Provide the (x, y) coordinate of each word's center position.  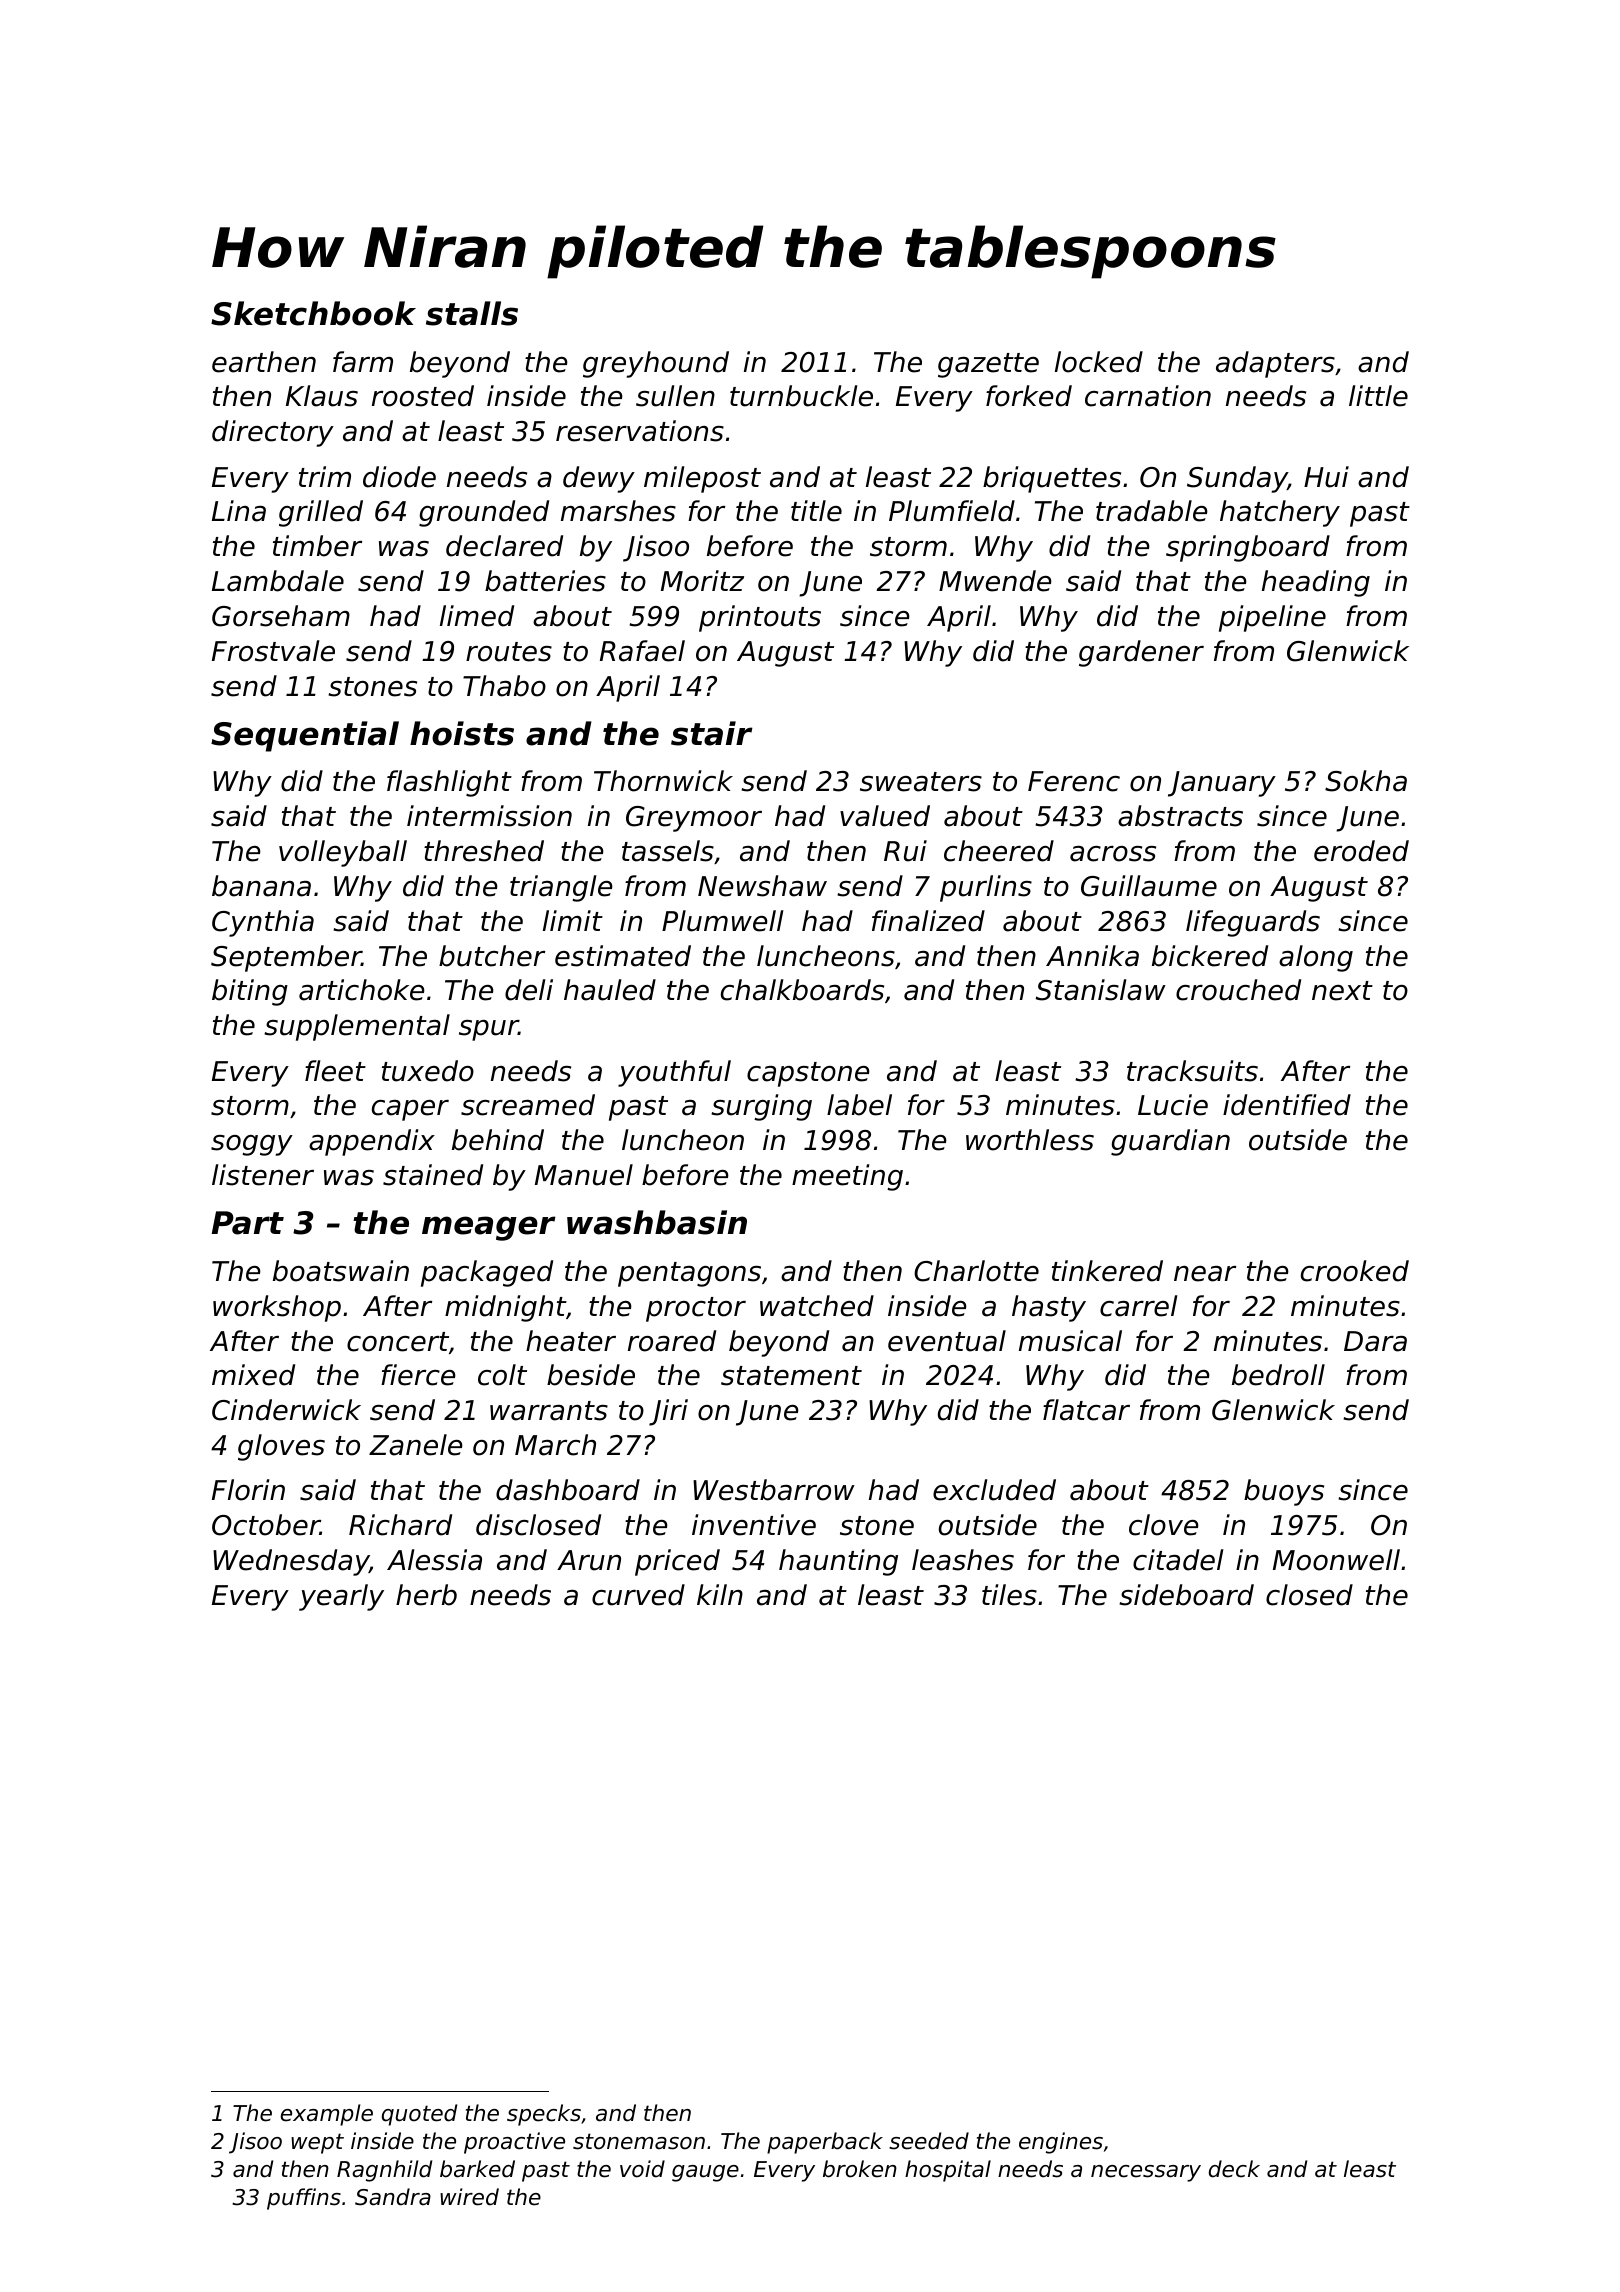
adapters (1275, 364)
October (266, 1525)
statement (791, 1376)
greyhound (656, 364)
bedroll (1278, 1375)
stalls (472, 313)
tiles (1009, 1595)
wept (317, 2143)
